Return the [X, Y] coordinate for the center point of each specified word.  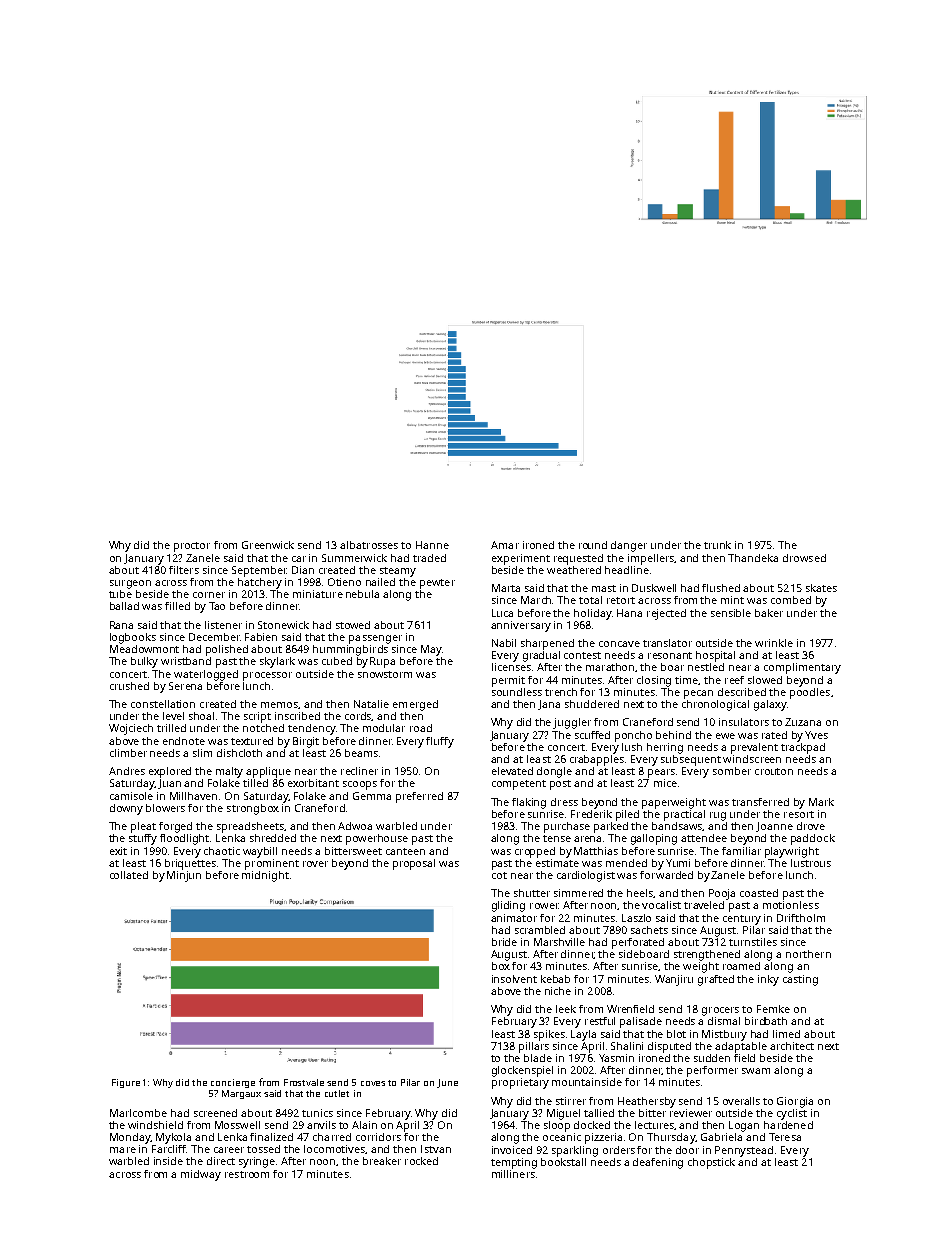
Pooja [722, 894]
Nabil [504, 643]
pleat [143, 827]
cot [499, 875]
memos [280, 705]
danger [629, 546]
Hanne [432, 545]
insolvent [514, 979]
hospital [715, 656]
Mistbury [724, 1035]
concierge [233, 1083]
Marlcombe [138, 1113]
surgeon [130, 584]
